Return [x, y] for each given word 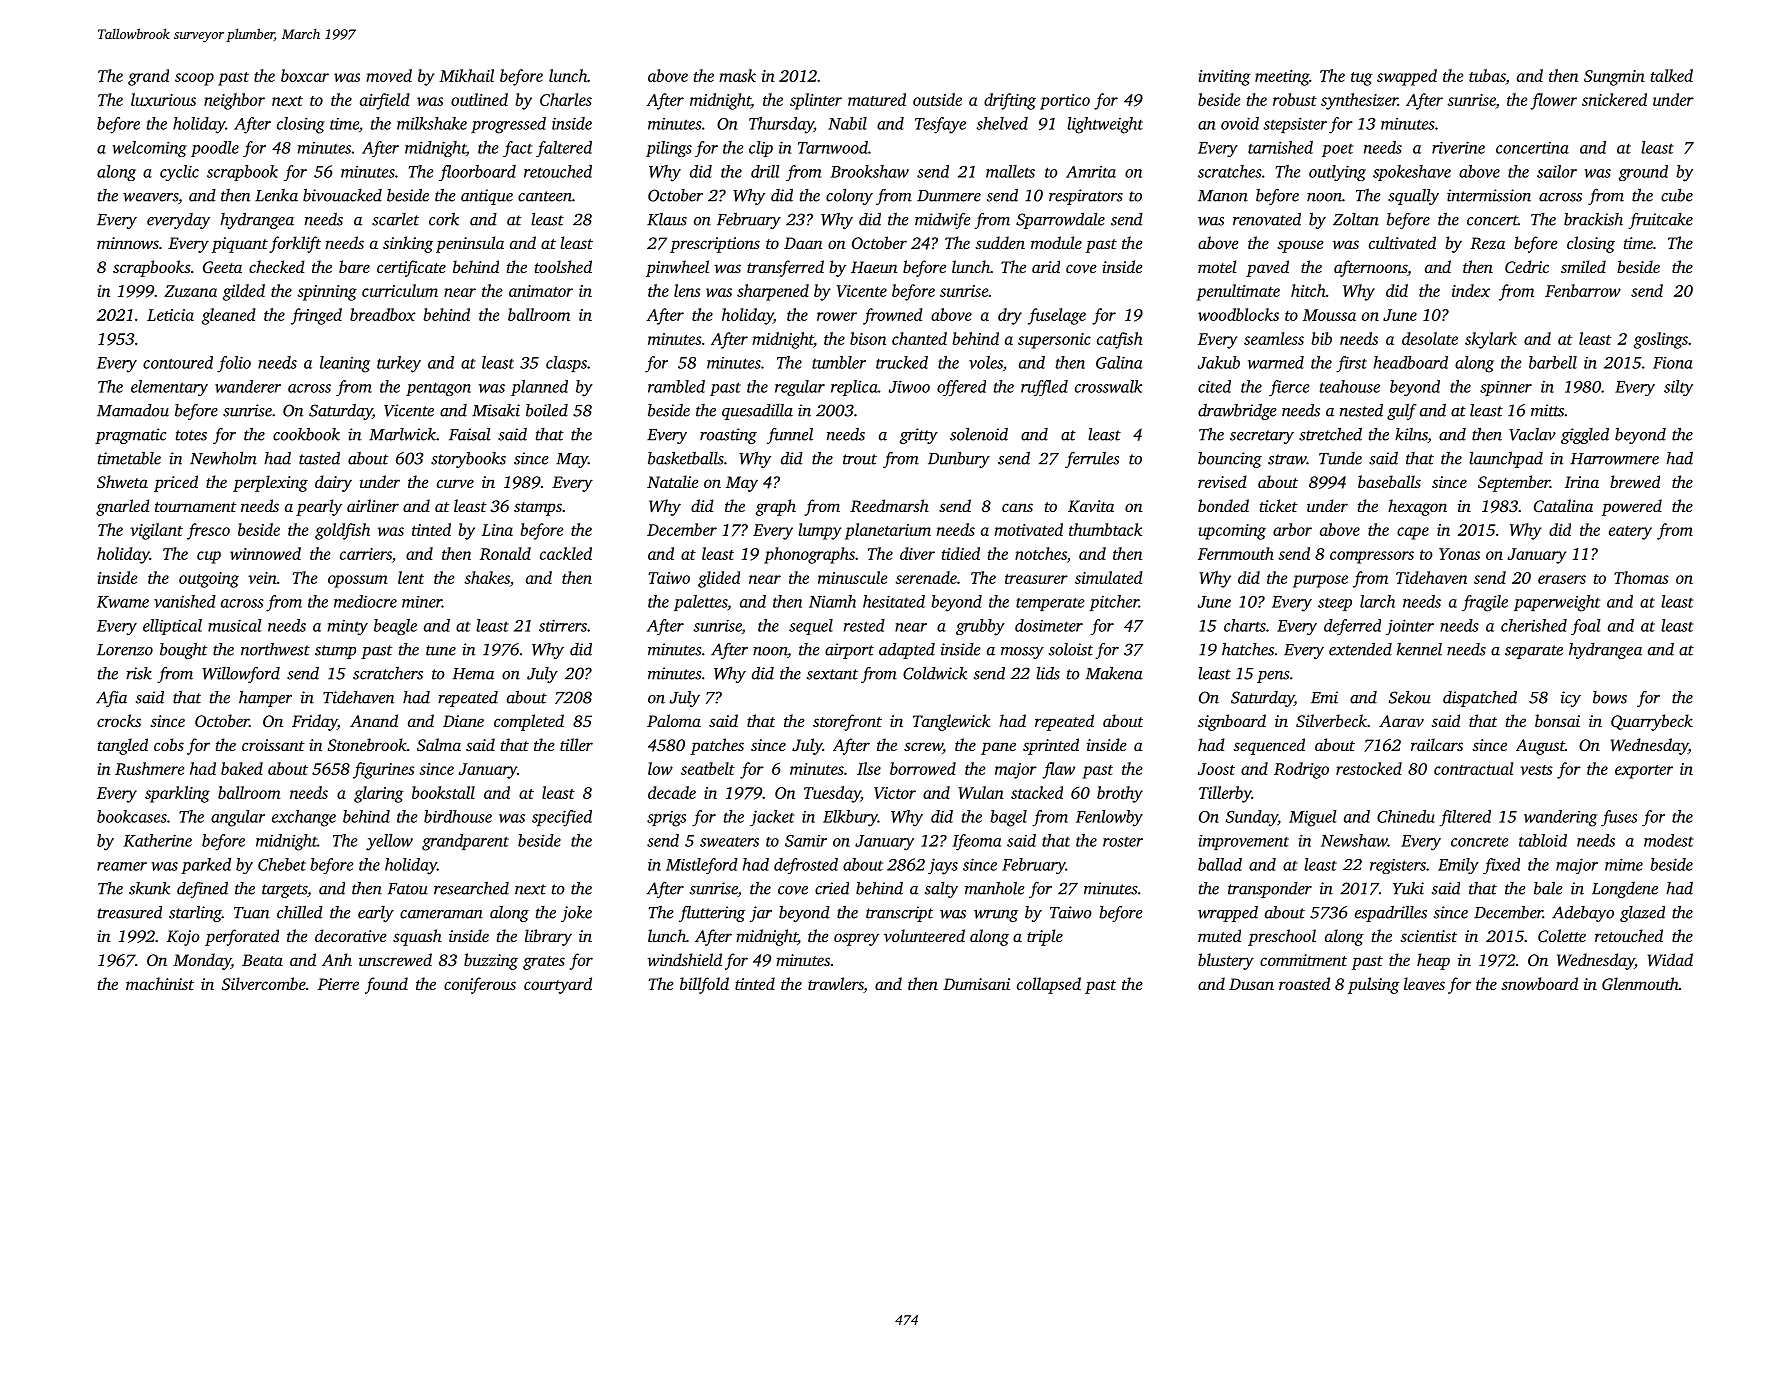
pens [1273, 677]
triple [1045, 937]
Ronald [505, 553]
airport [849, 651]
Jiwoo [909, 386]
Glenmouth [1640, 983]
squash [417, 937]
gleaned [229, 316]
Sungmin [1614, 78]
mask [737, 75]
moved [389, 75]
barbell [1553, 362]
